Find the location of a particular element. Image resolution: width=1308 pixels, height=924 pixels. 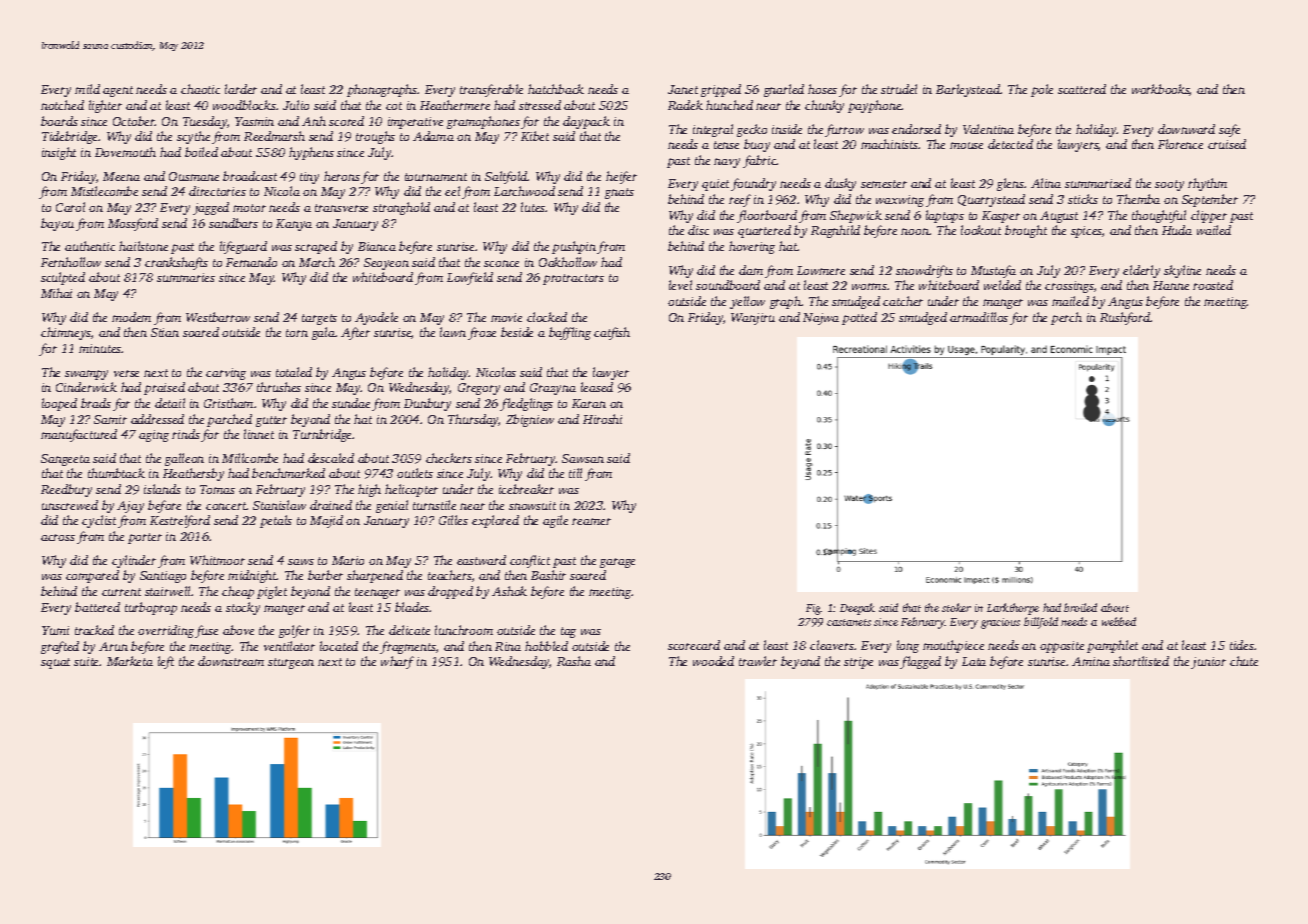

tides is located at coordinates (1242, 645).
